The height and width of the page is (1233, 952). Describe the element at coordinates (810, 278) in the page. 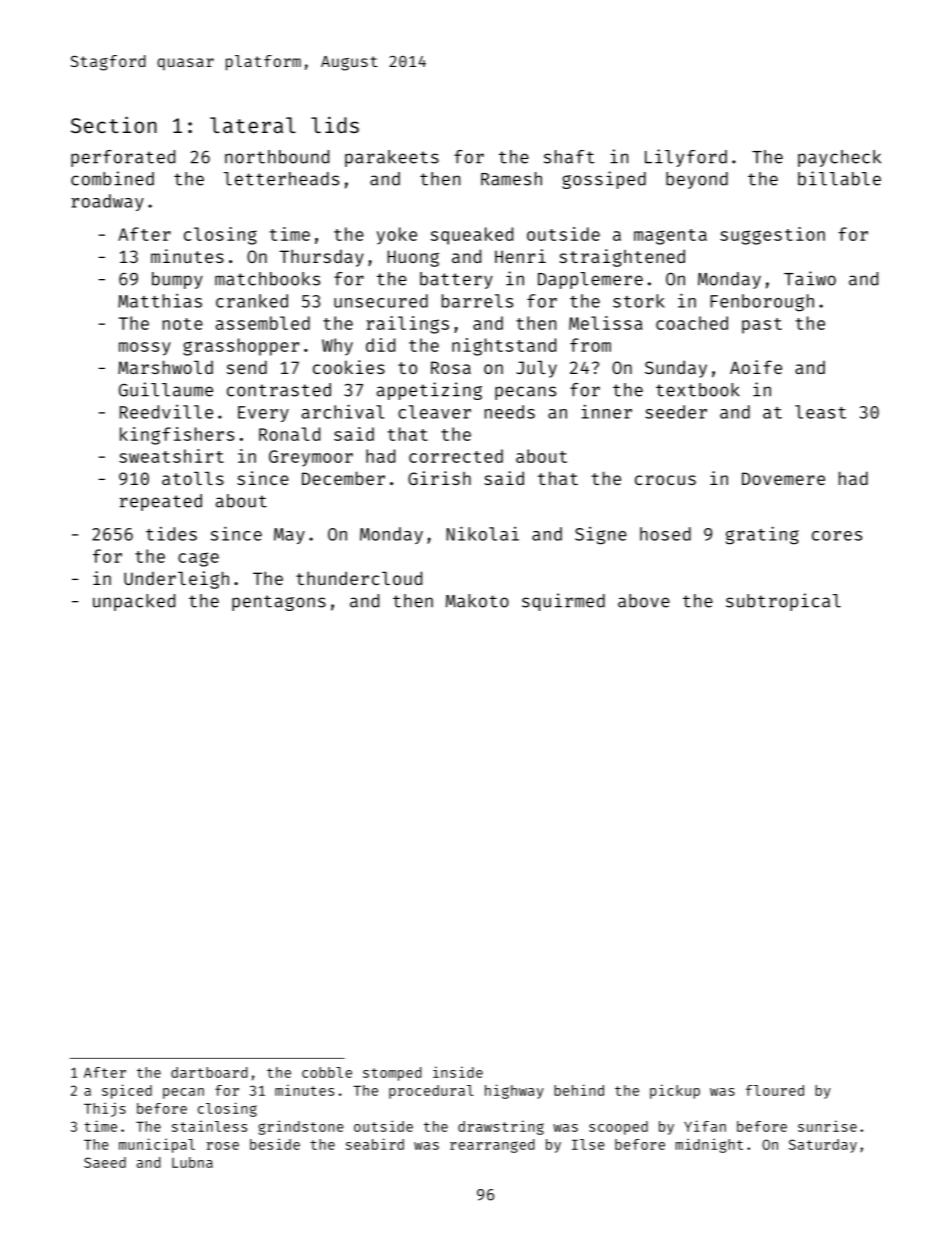

I see `Taiwo` at that location.
